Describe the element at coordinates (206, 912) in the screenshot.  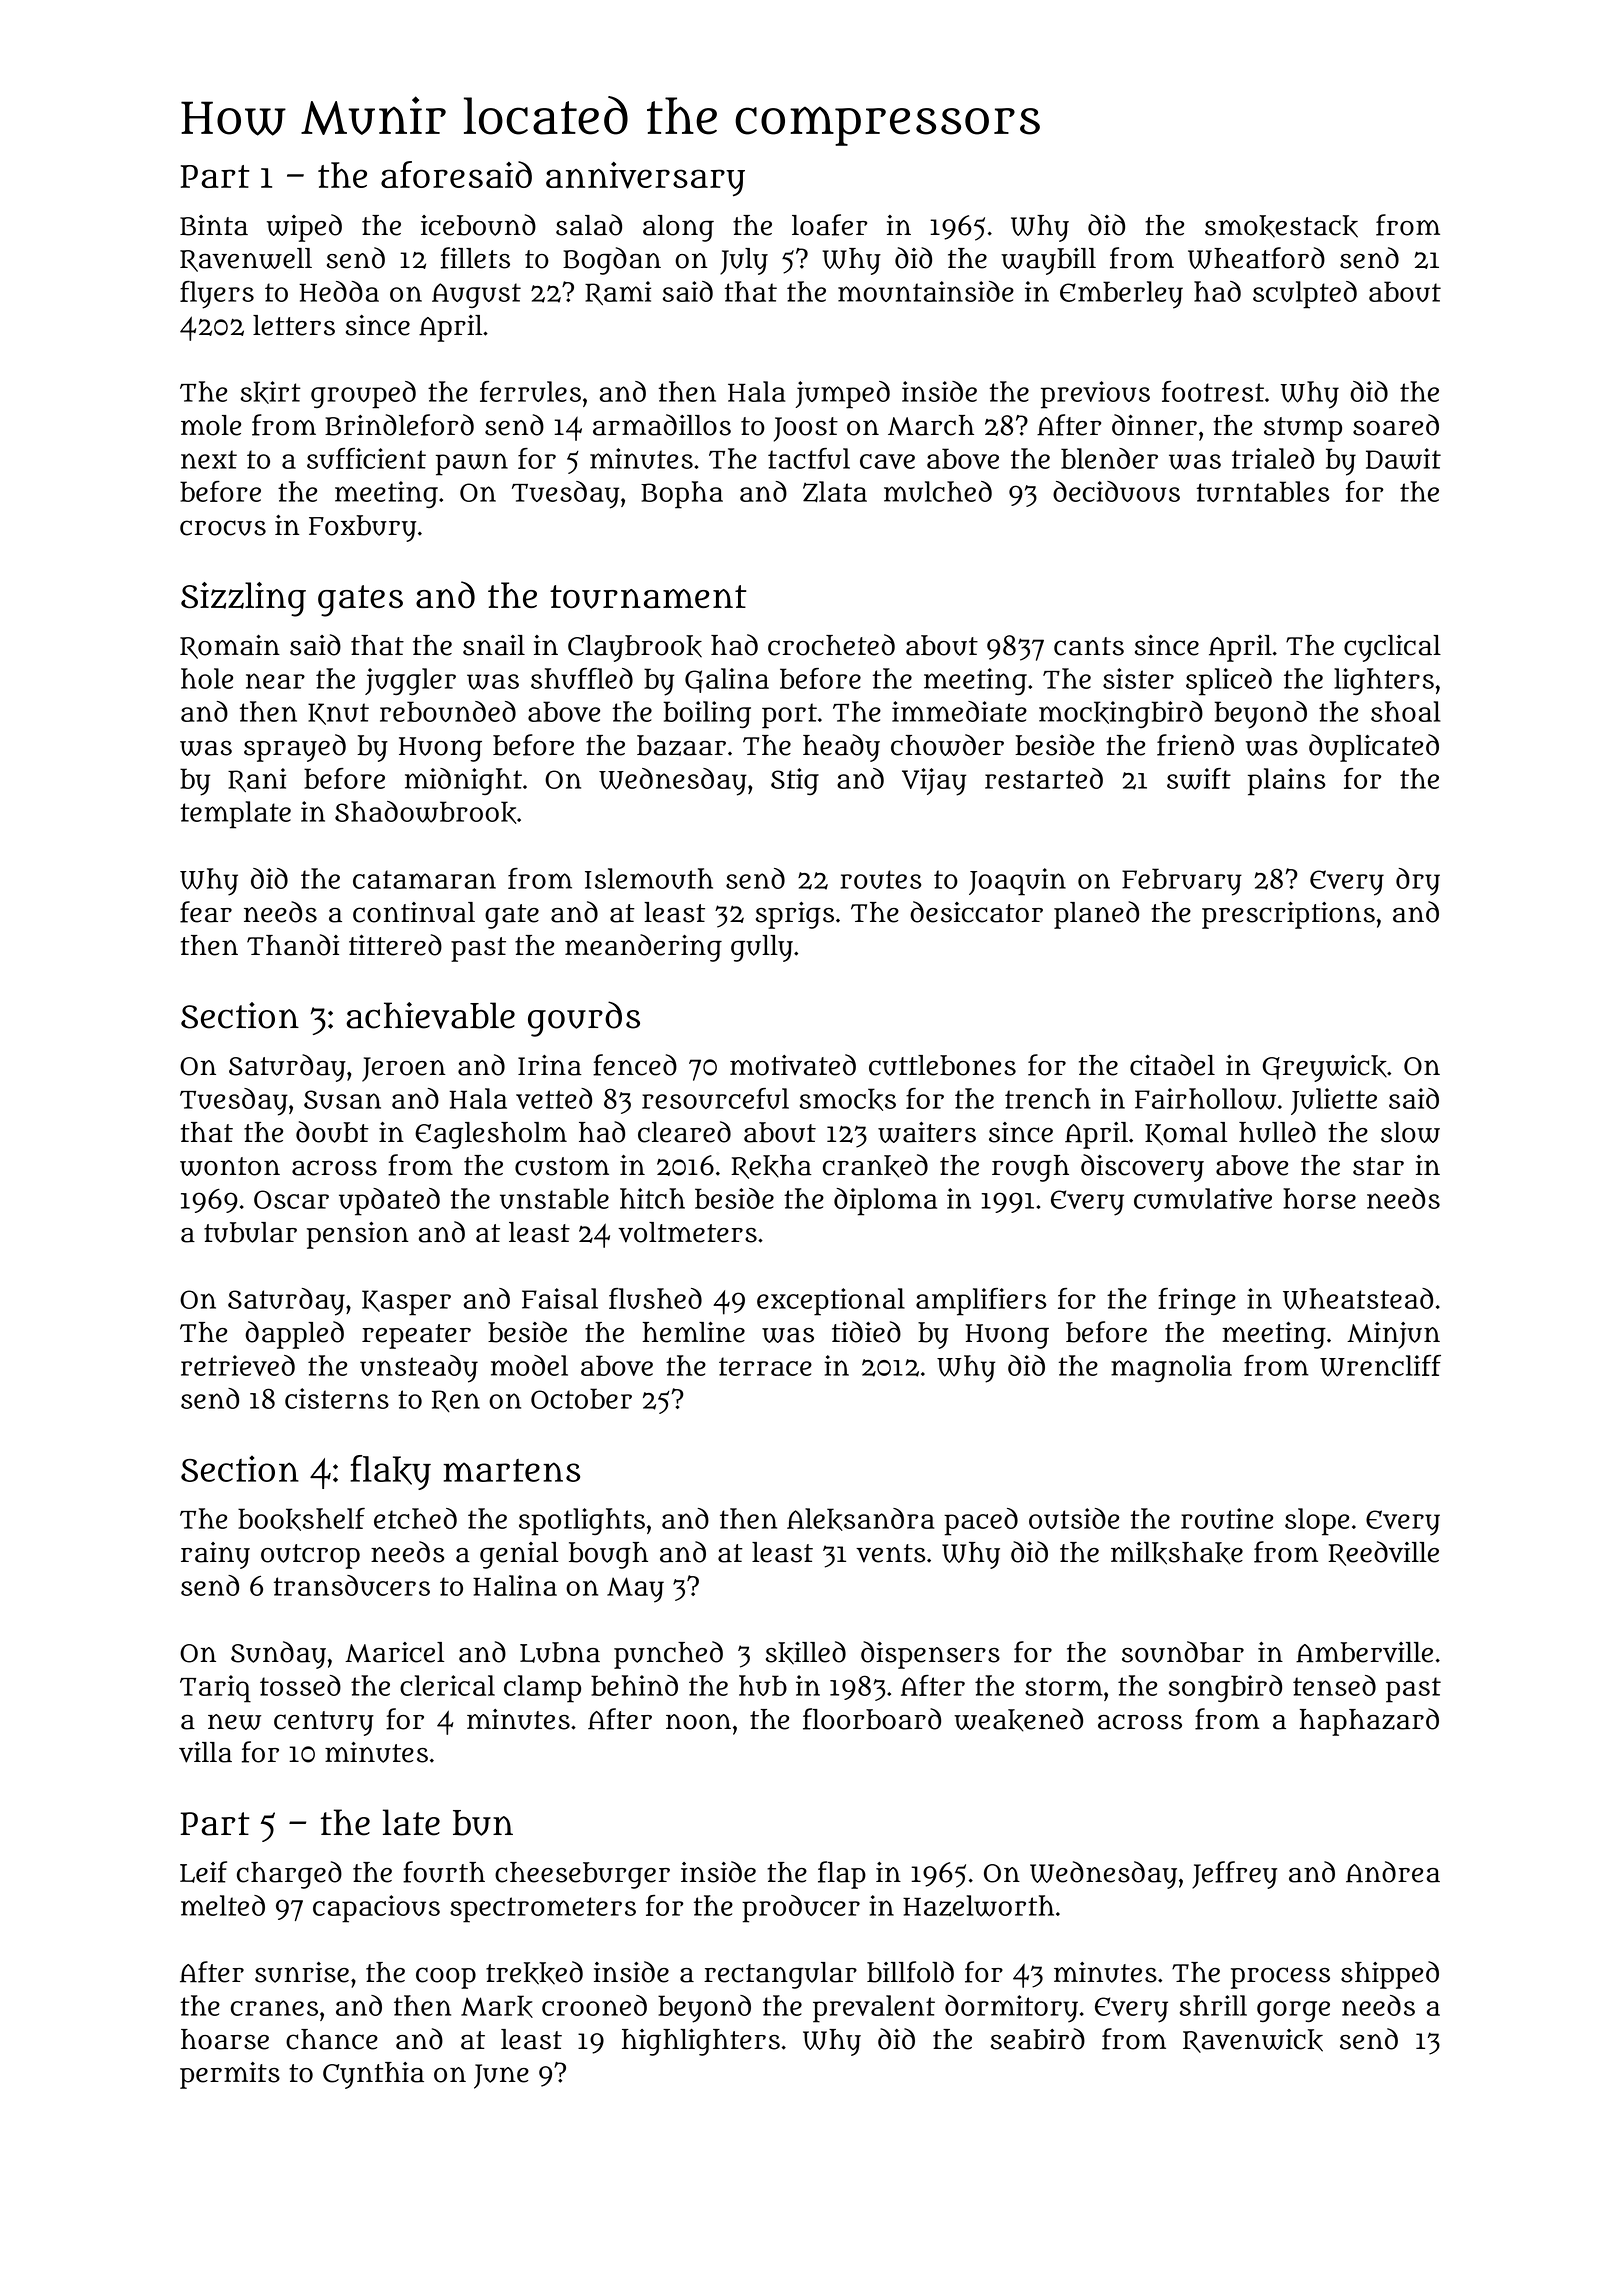
I see `fear` at that location.
